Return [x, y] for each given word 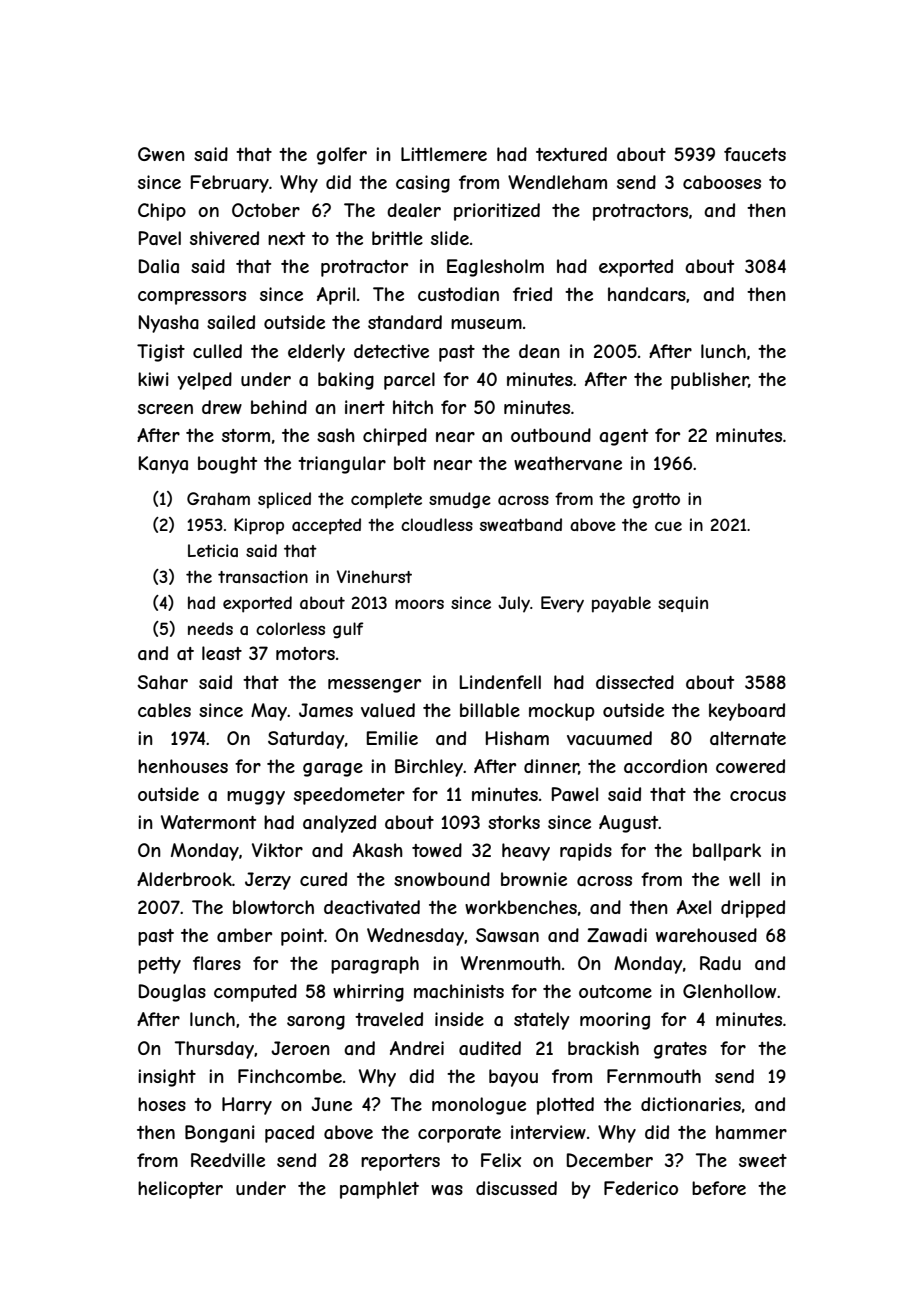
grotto [656, 501]
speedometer [349, 796]
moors [419, 604]
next [286, 238]
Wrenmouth [511, 963]
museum [486, 324]
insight [167, 1078]
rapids [586, 852]
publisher [710, 381]
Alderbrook [184, 879]
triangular [342, 465]
